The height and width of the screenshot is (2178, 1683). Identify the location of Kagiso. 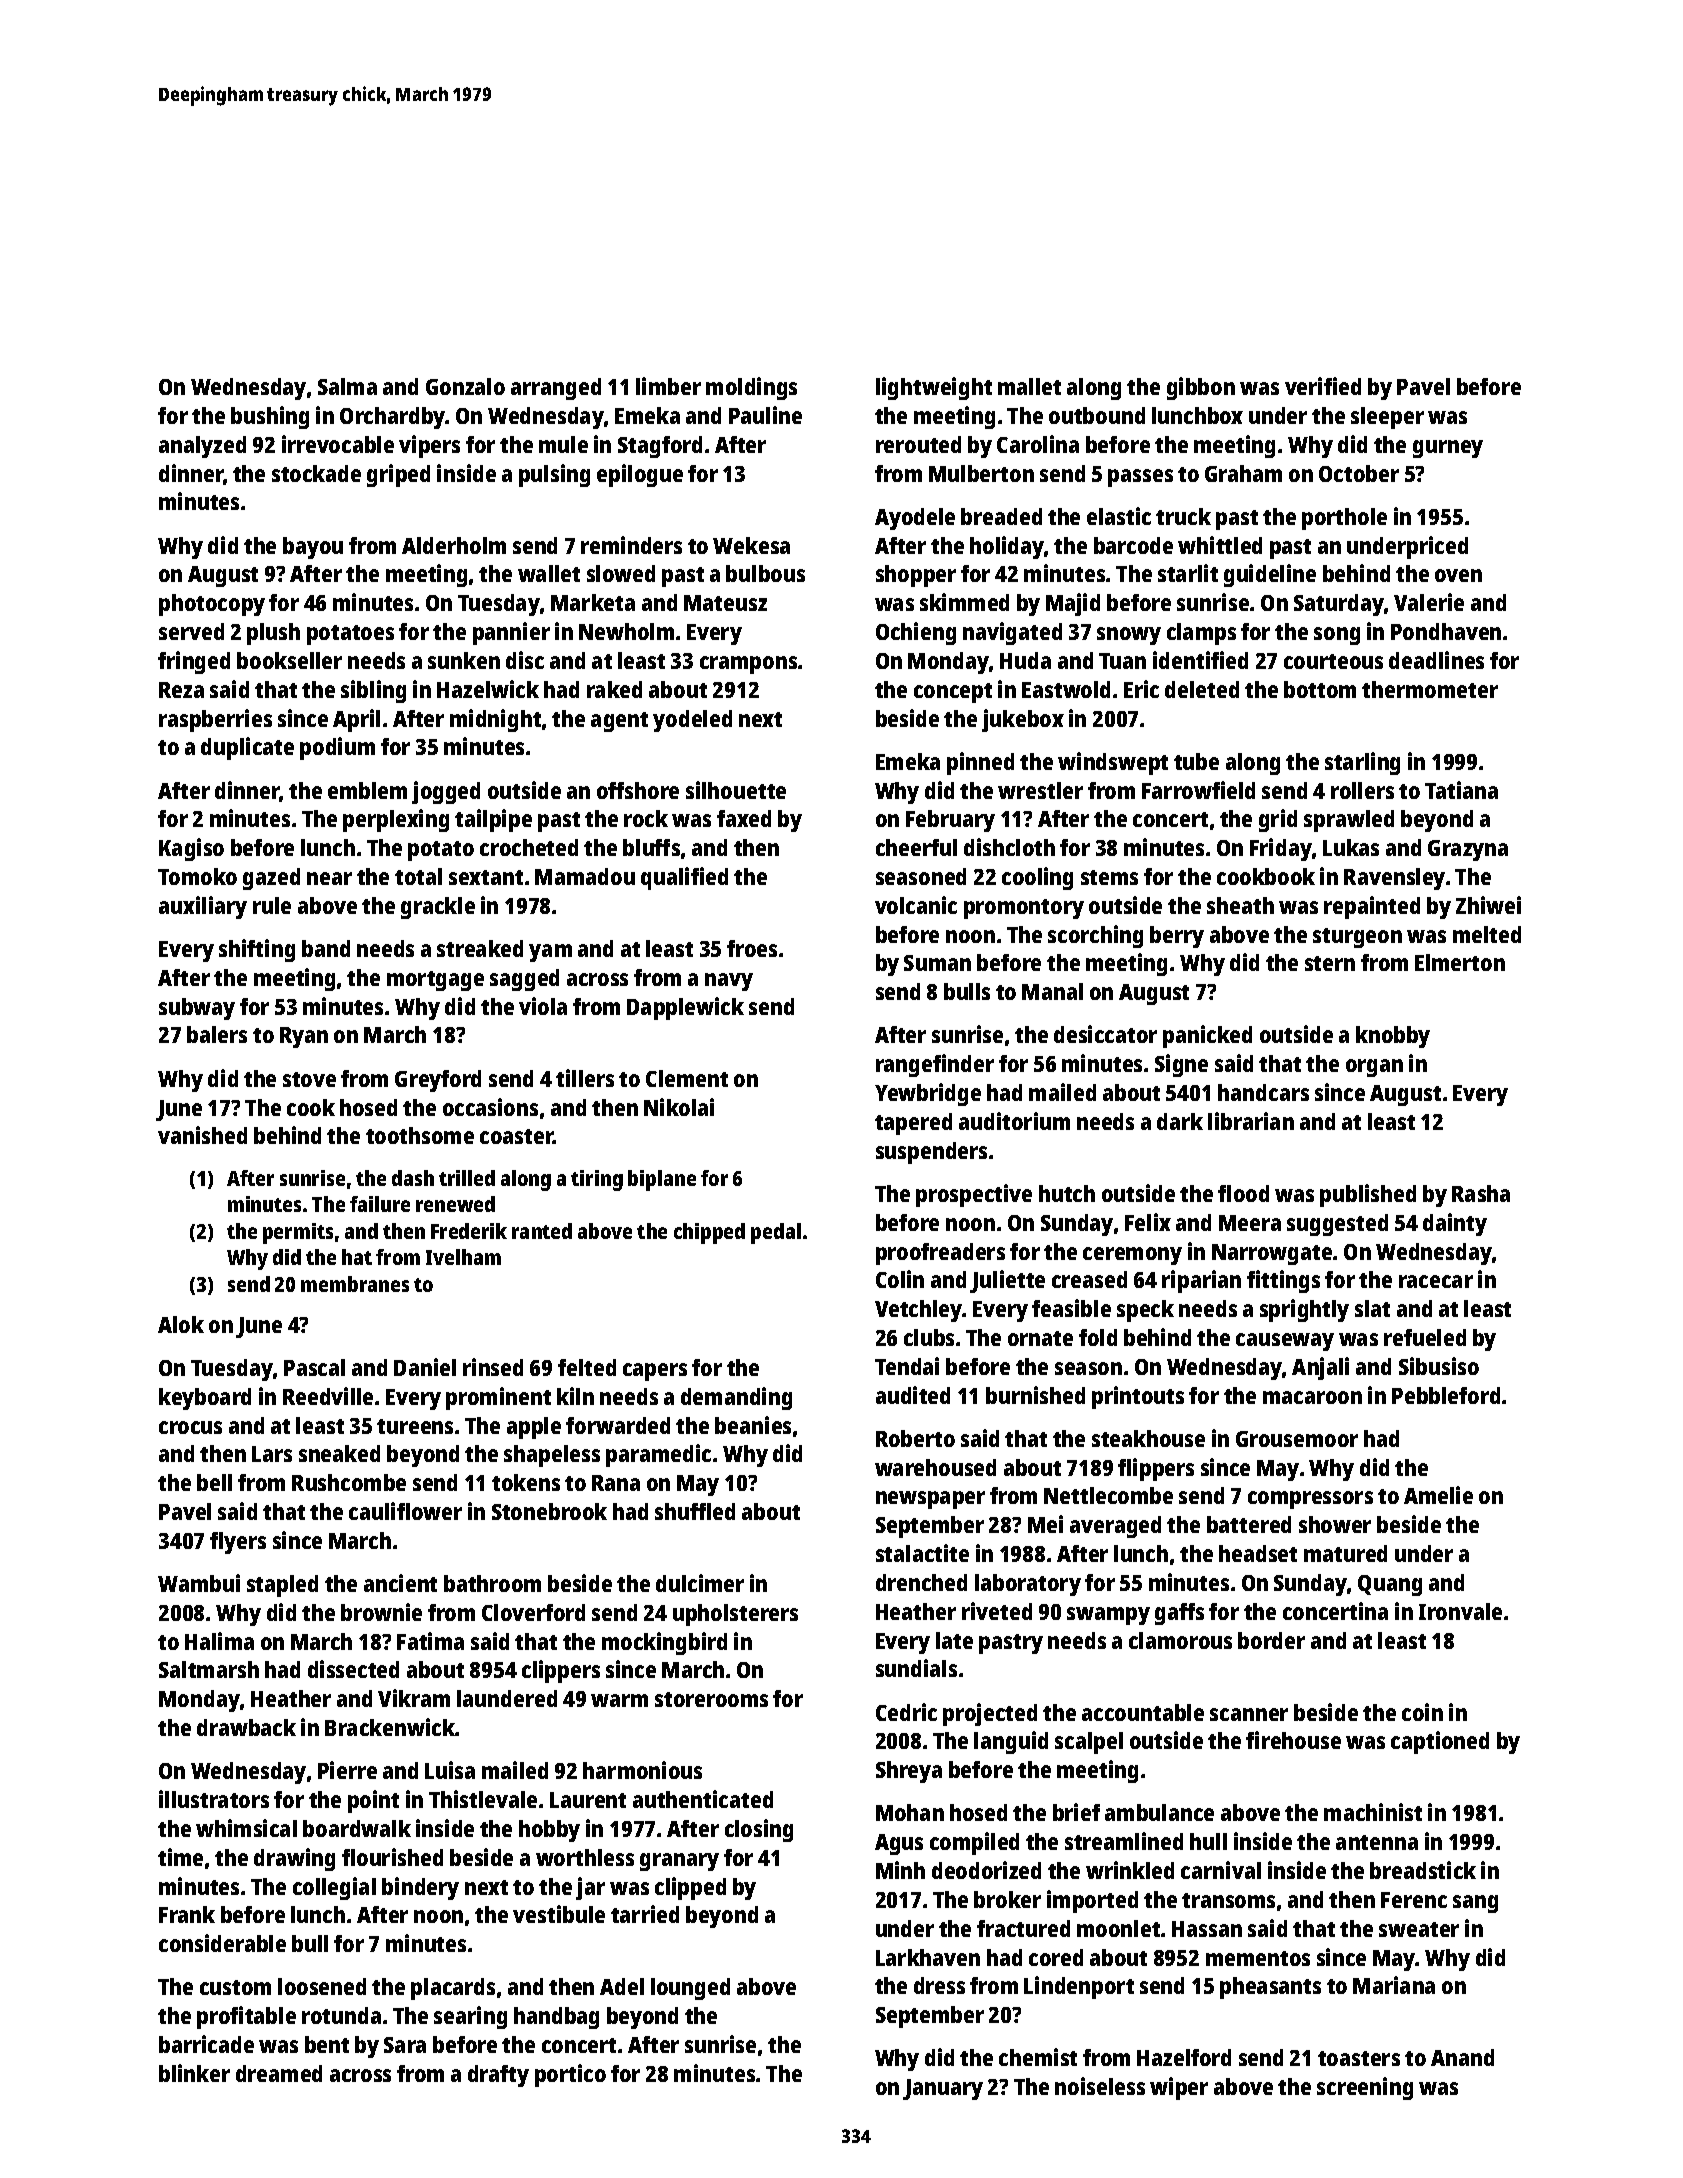
(191, 849).
